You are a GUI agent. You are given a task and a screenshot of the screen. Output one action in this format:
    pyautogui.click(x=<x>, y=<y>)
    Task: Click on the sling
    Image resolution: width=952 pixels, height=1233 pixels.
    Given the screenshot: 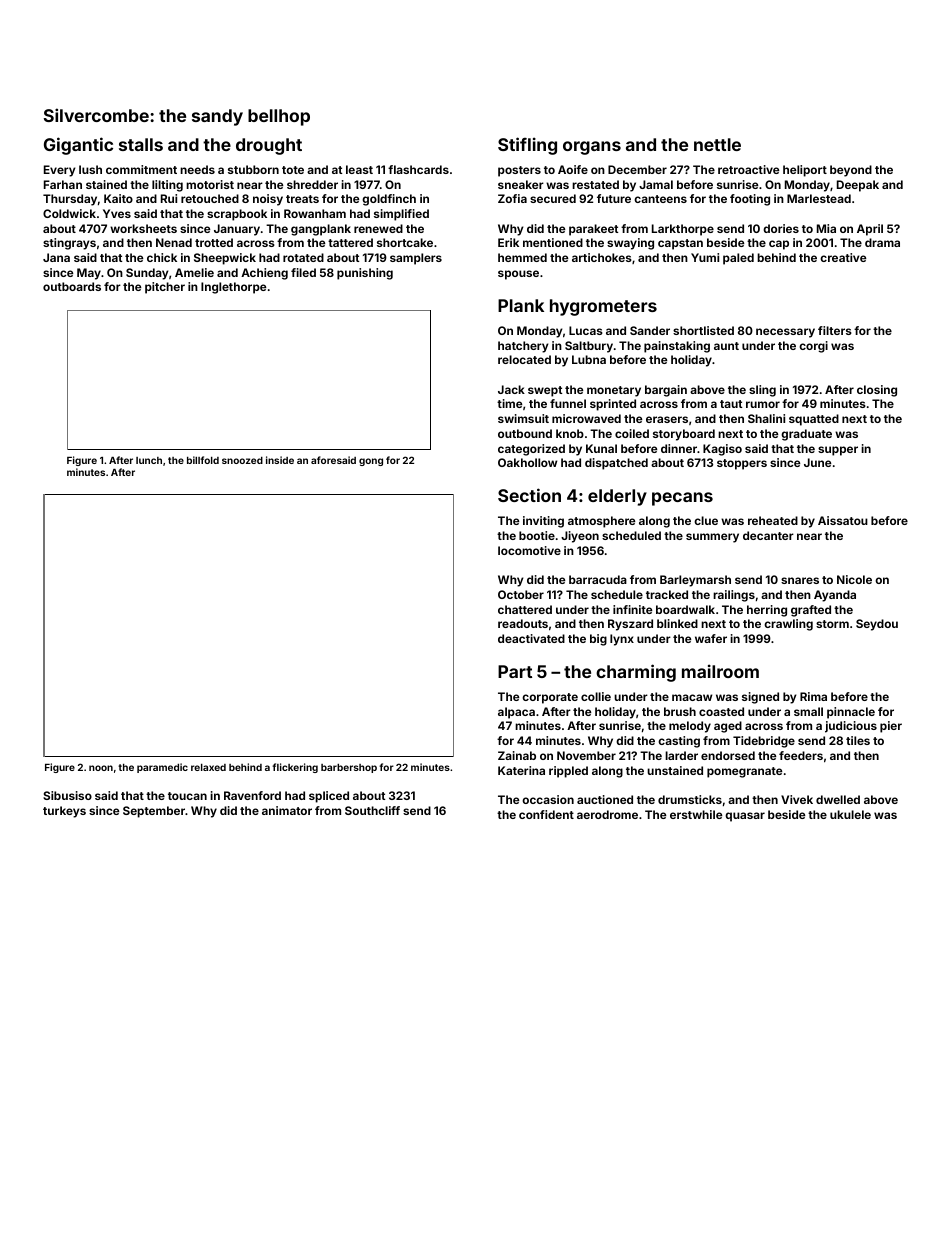 What is the action you would take?
    pyautogui.click(x=762, y=391)
